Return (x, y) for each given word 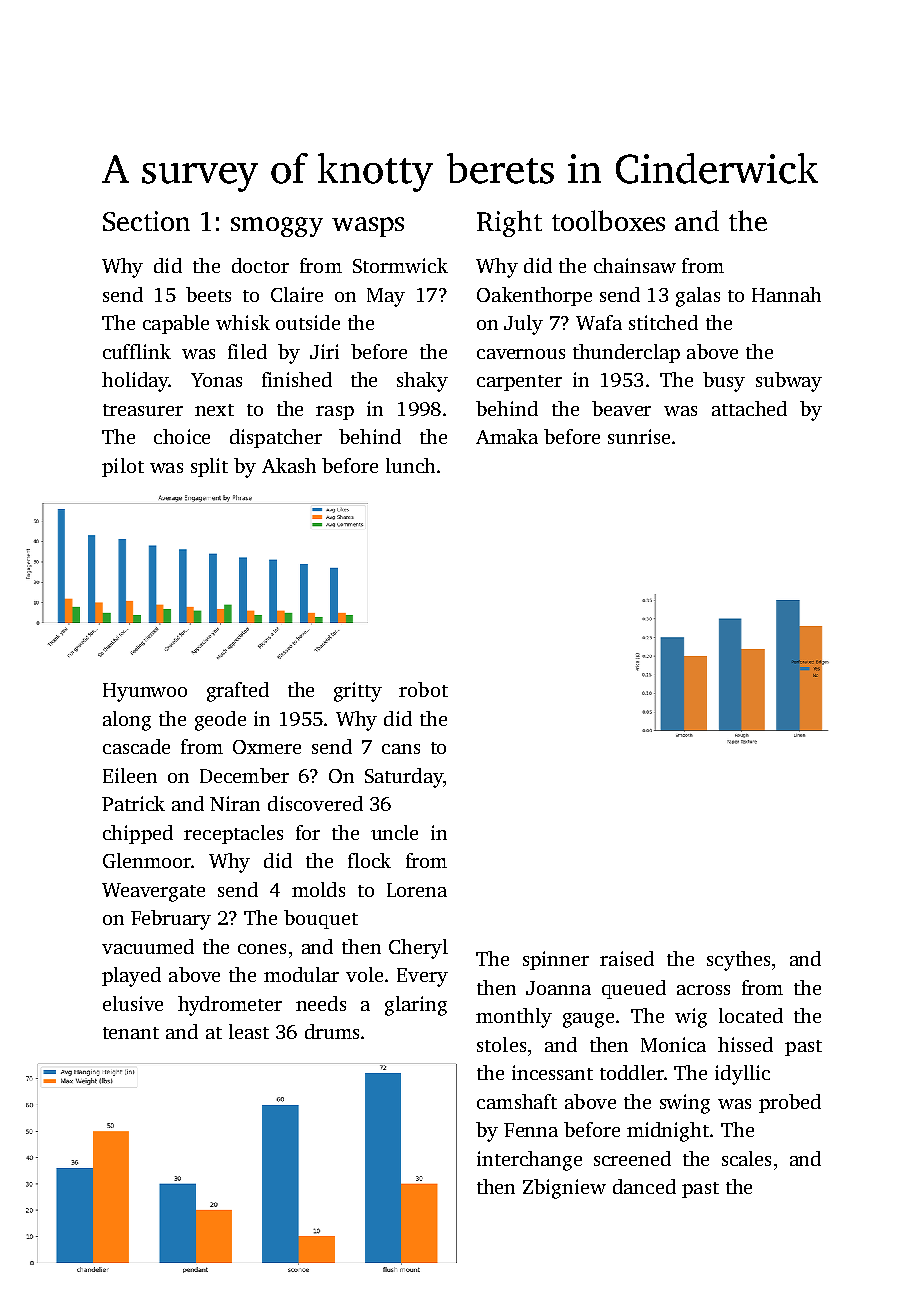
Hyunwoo (145, 692)
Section (146, 221)
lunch (410, 465)
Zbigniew (564, 1189)
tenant (131, 1033)
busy (724, 382)
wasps (368, 227)
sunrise (639, 436)
